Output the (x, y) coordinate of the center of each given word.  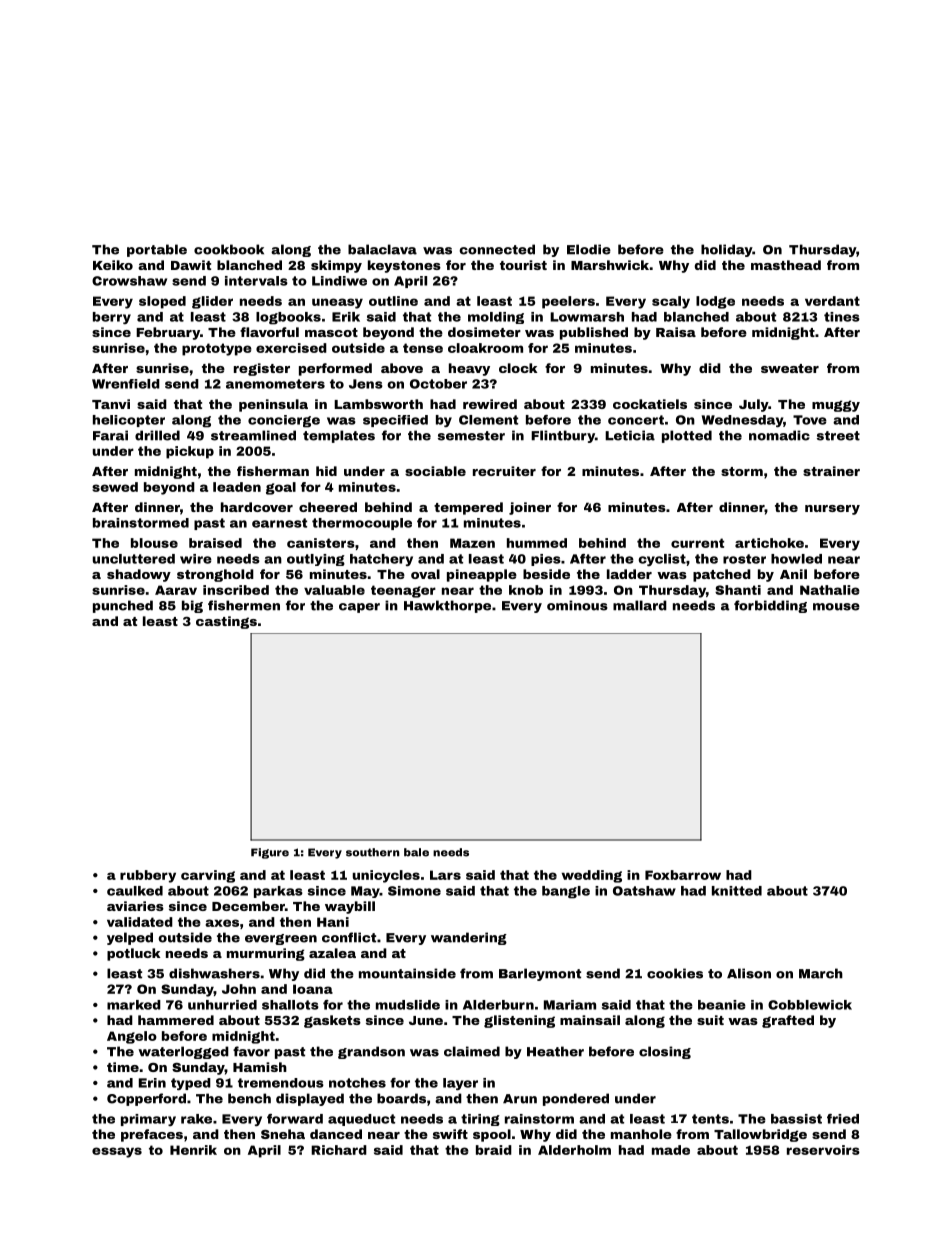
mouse (836, 607)
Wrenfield (126, 384)
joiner (530, 508)
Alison (749, 973)
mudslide (408, 1005)
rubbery (148, 876)
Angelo (132, 1037)
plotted (687, 436)
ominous (577, 605)
